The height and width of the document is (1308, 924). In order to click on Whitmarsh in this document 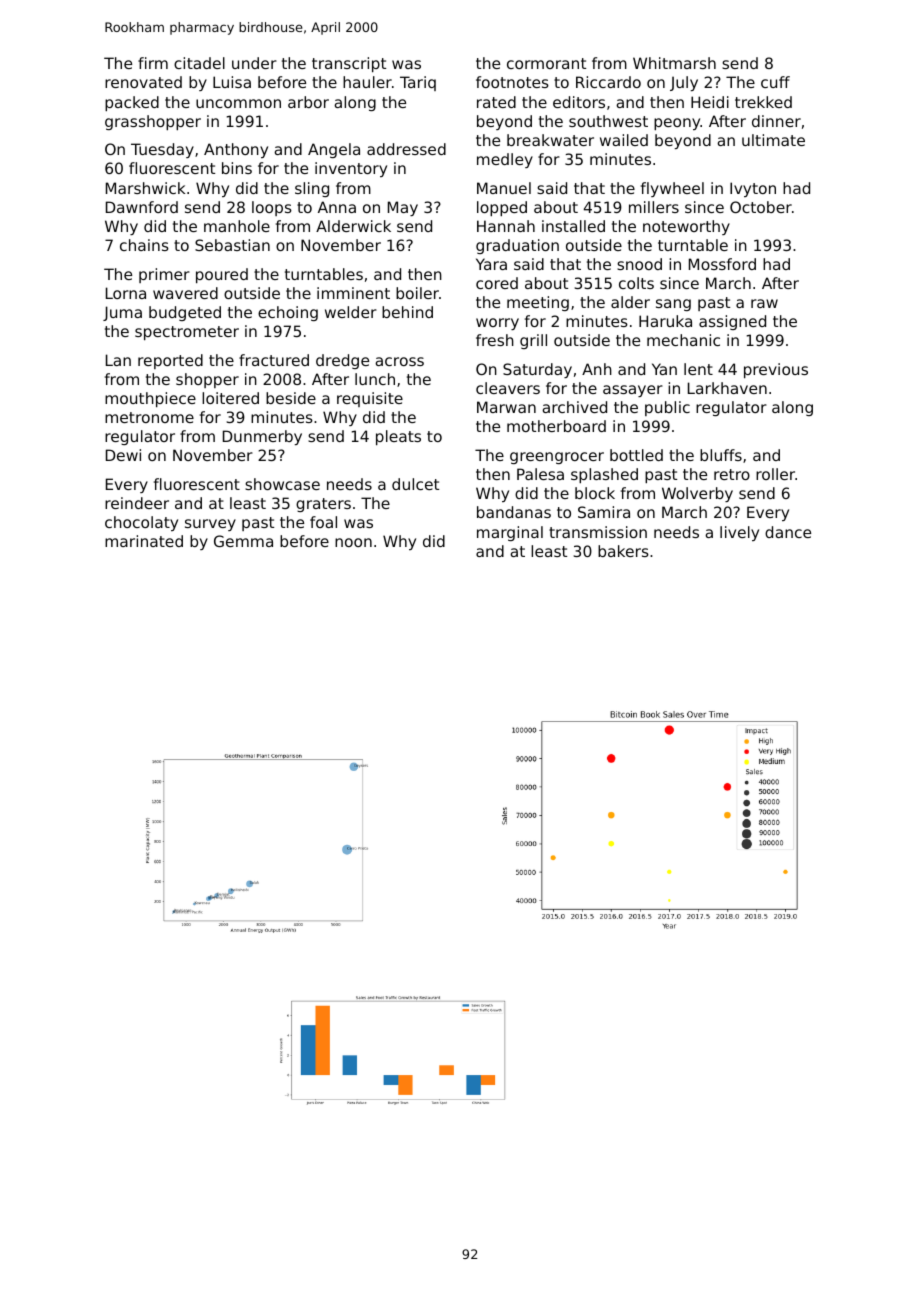, I will do `click(674, 63)`.
